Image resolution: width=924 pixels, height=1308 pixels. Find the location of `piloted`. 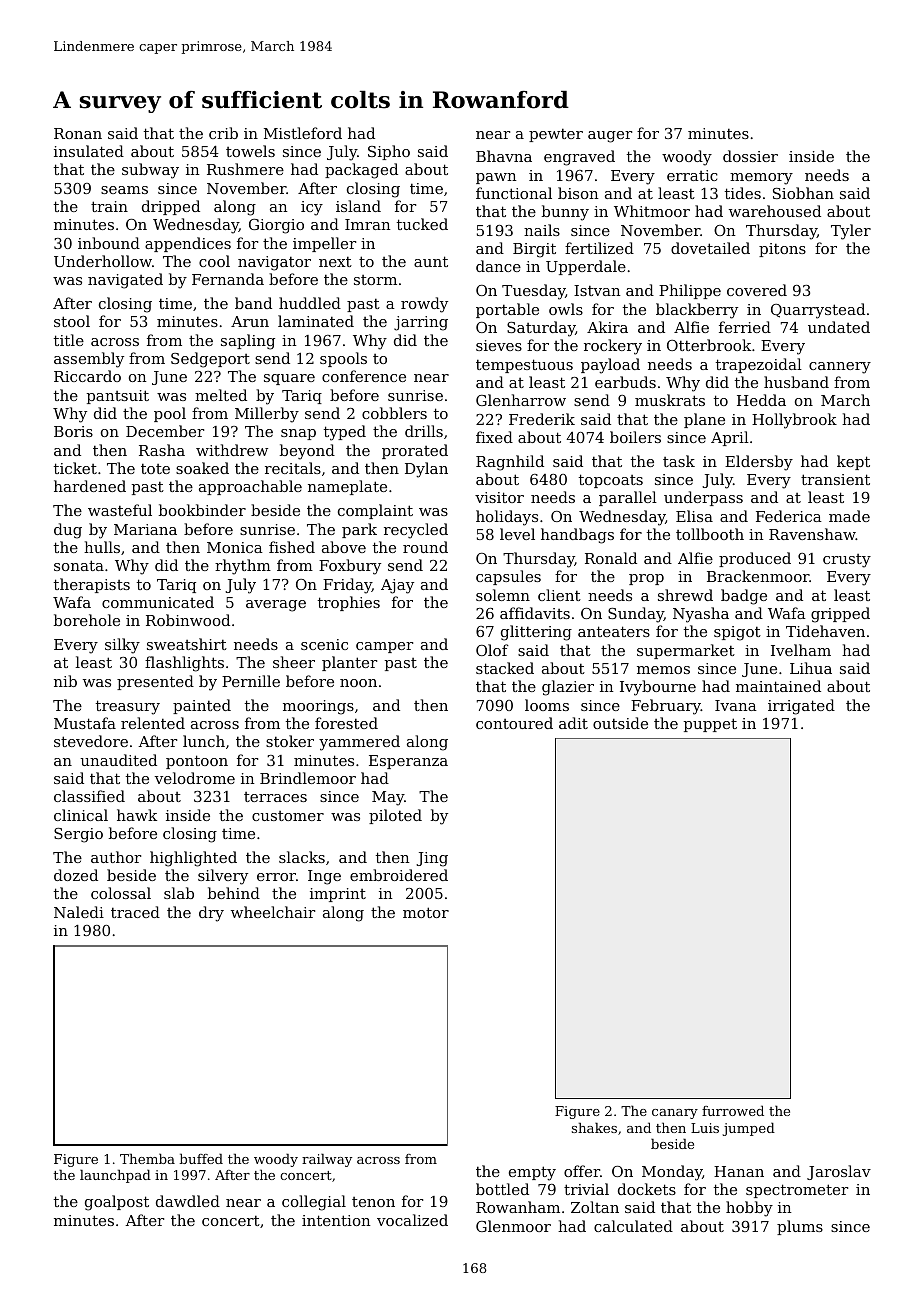

piloted is located at coordinates (395, 816).
